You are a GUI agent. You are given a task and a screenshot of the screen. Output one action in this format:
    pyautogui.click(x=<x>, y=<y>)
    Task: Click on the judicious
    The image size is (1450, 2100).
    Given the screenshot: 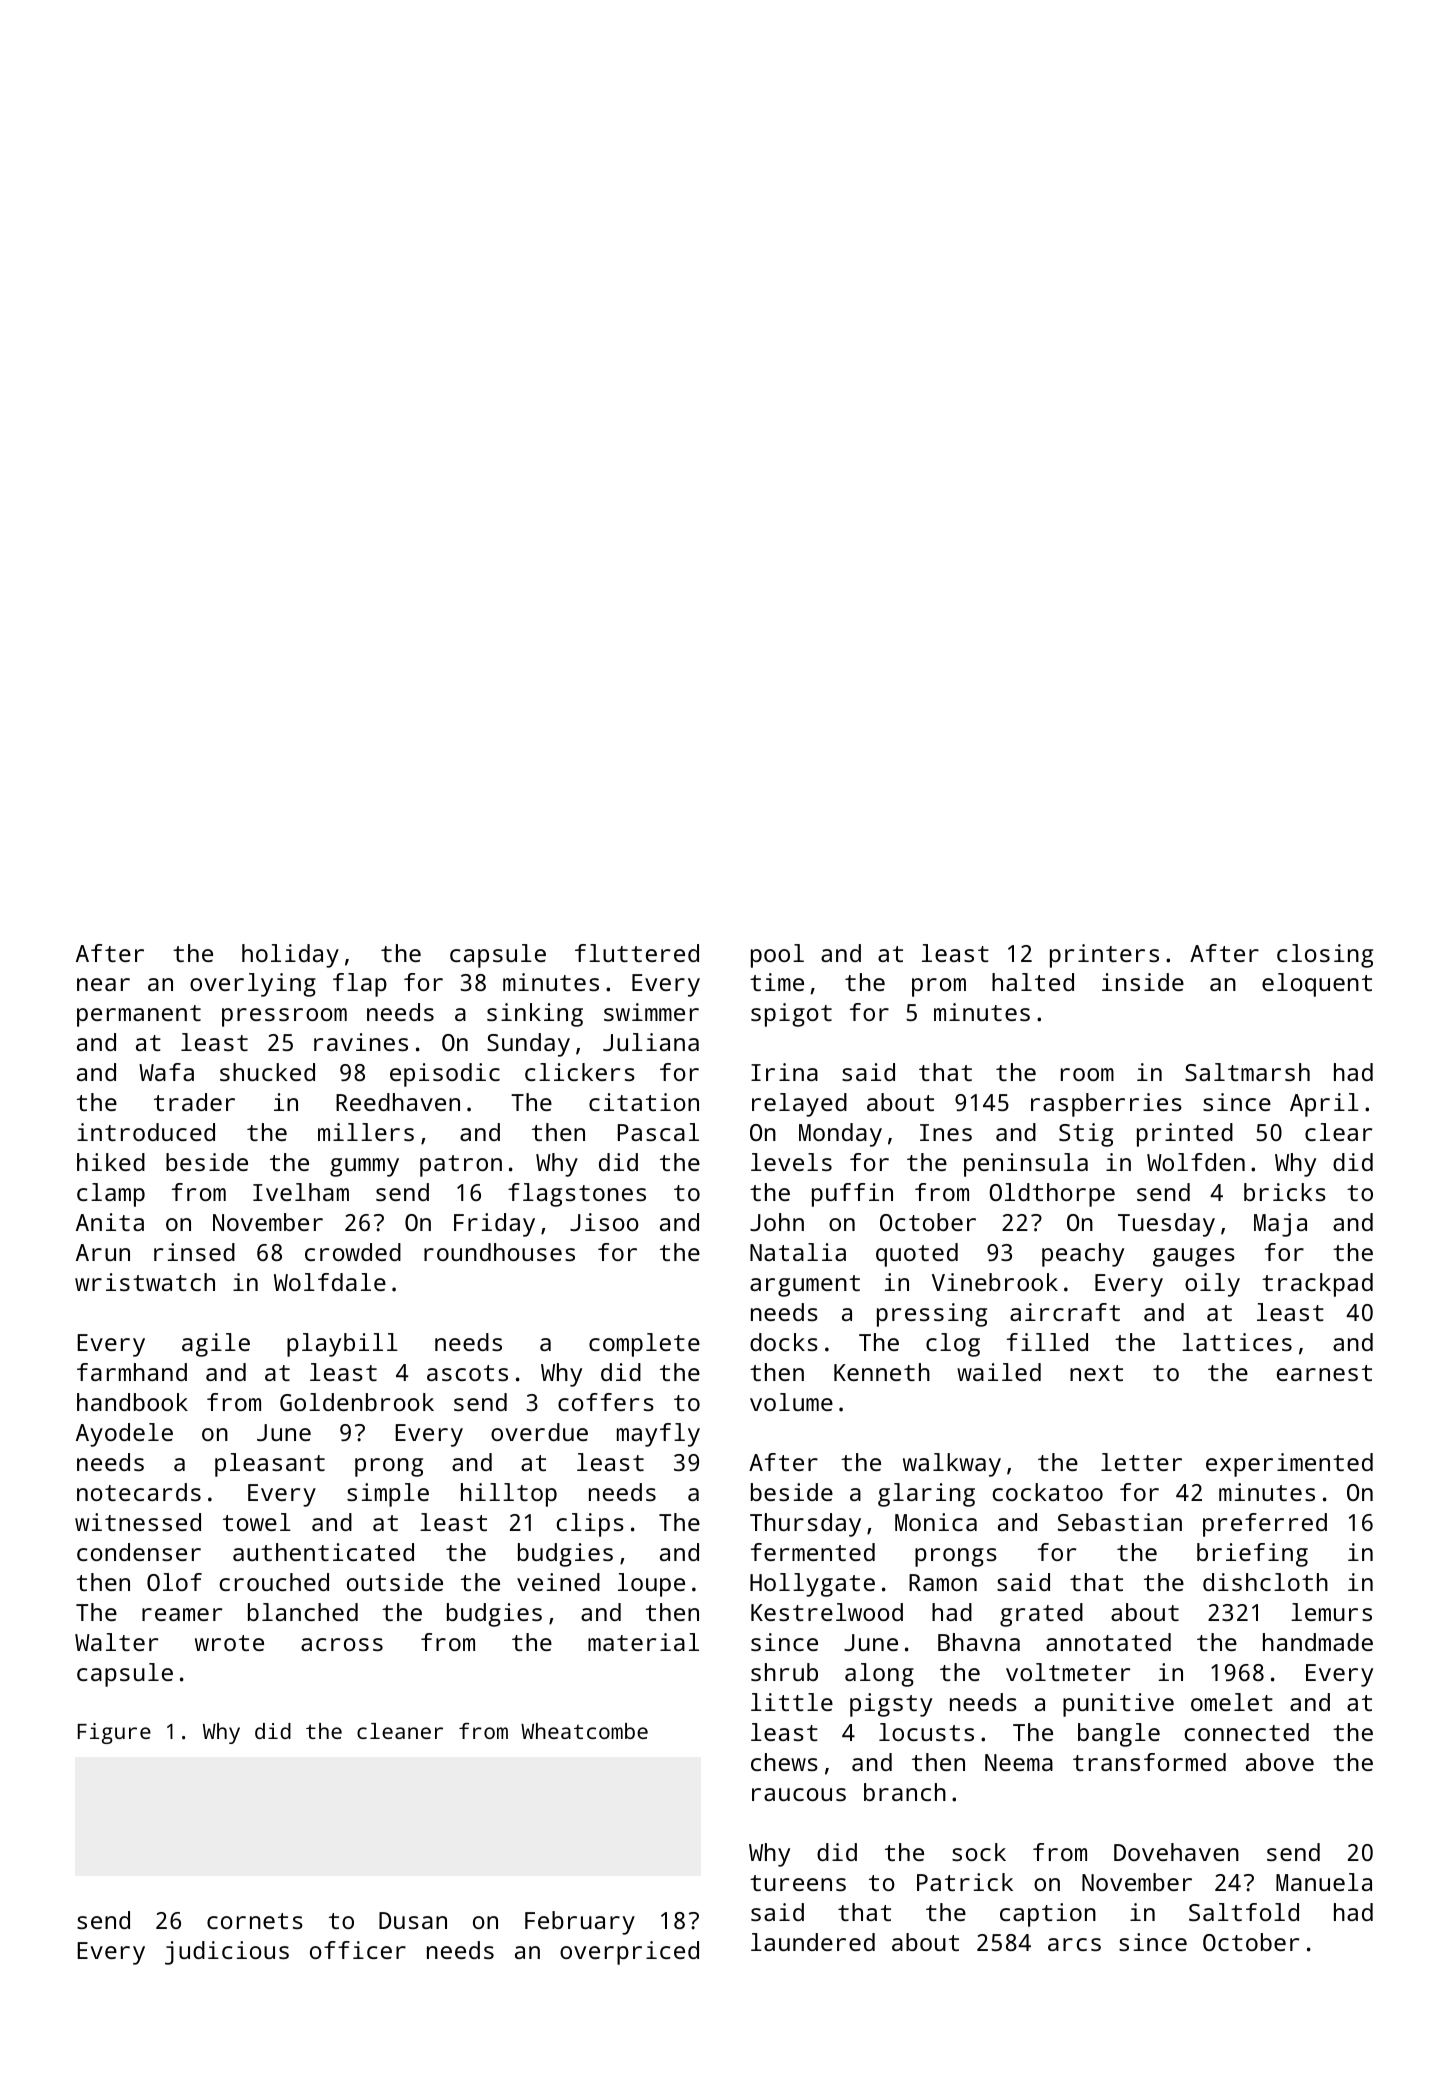 What is the action you would take?
    pyautogui.click(x=227, y=1953)
